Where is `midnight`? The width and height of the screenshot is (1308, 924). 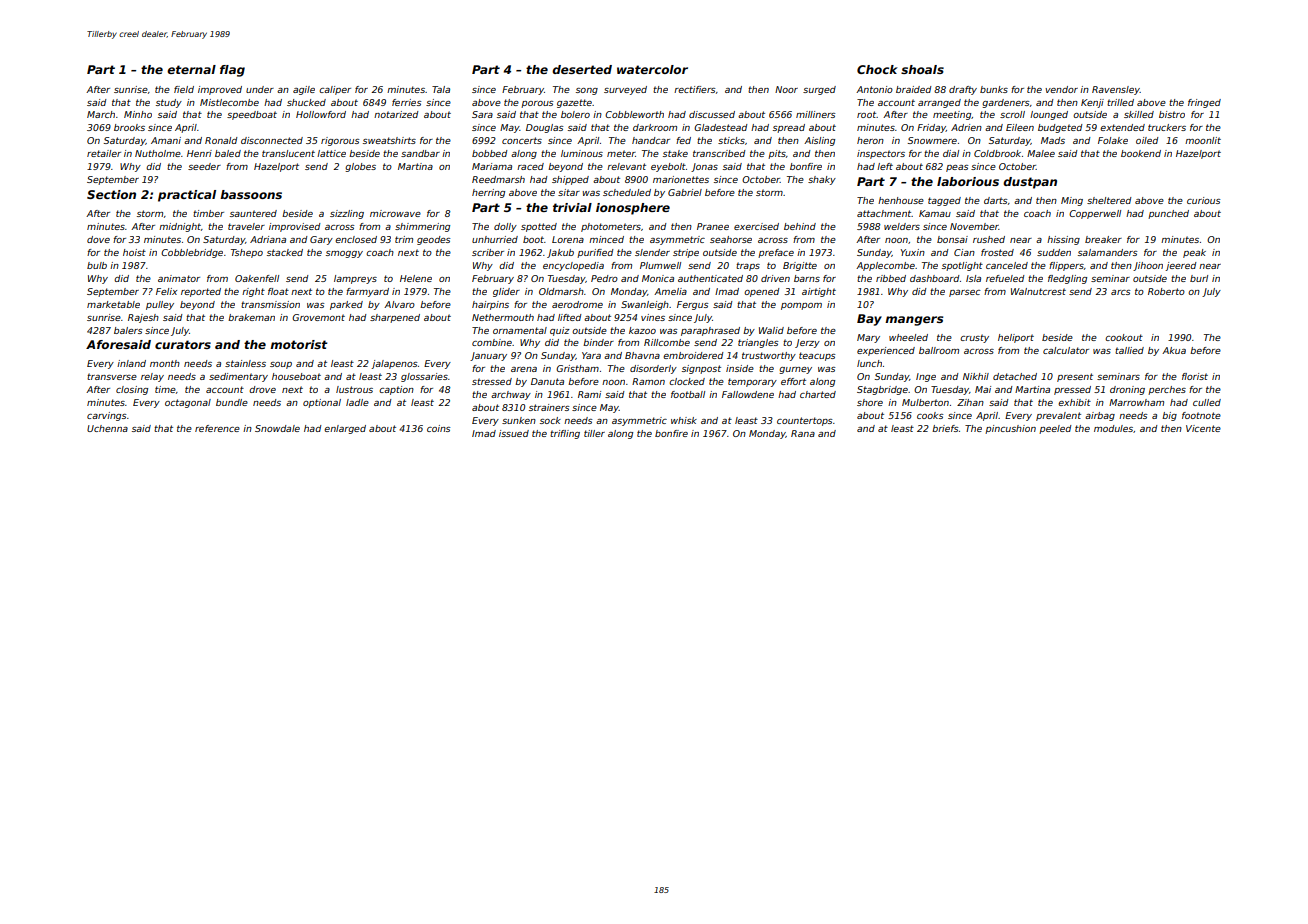 midnight is located at coordinates (180, 227).
